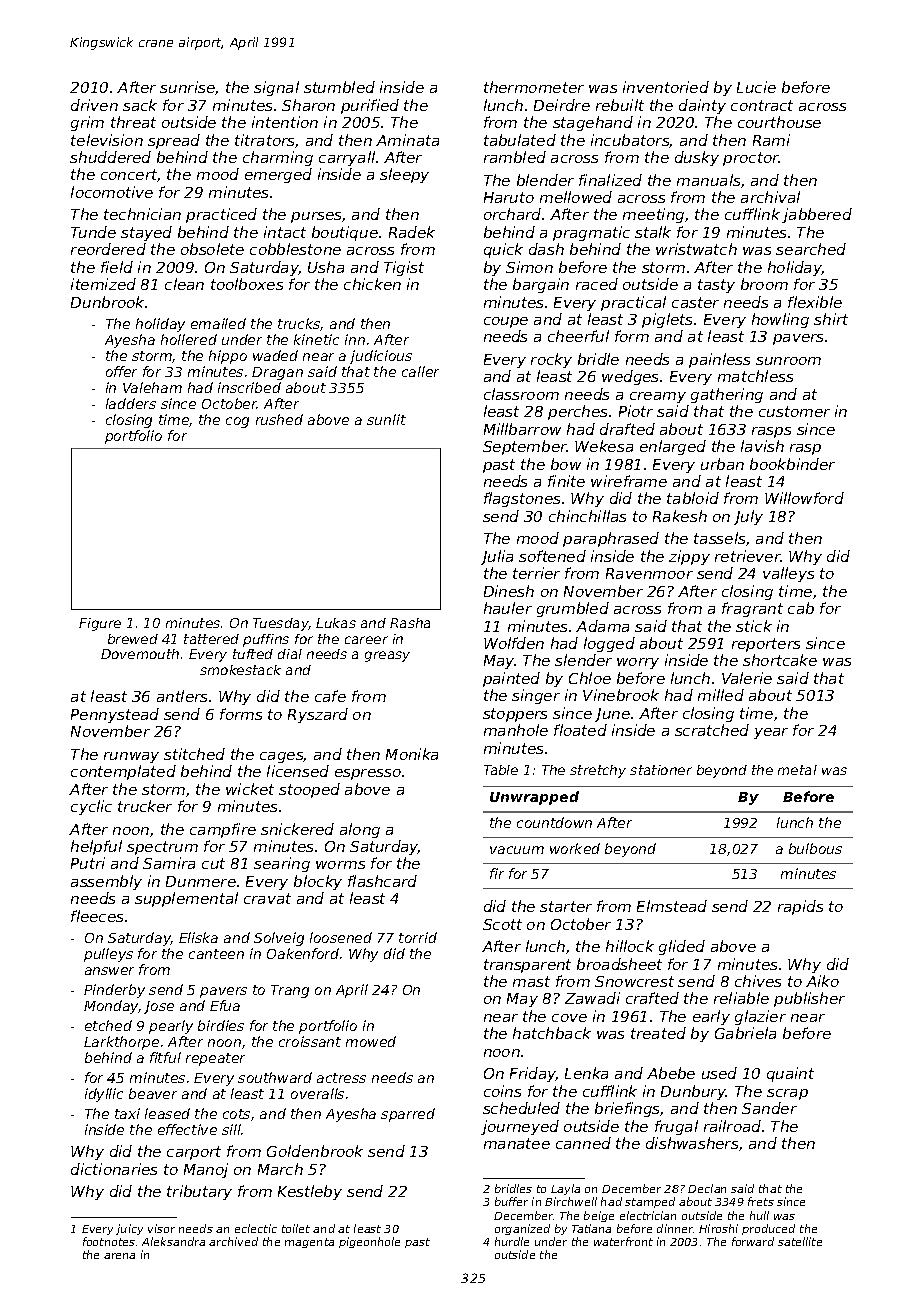  Describe the element at coordinates (497, 557) in the screenshot. I see `Julia` at that location.
